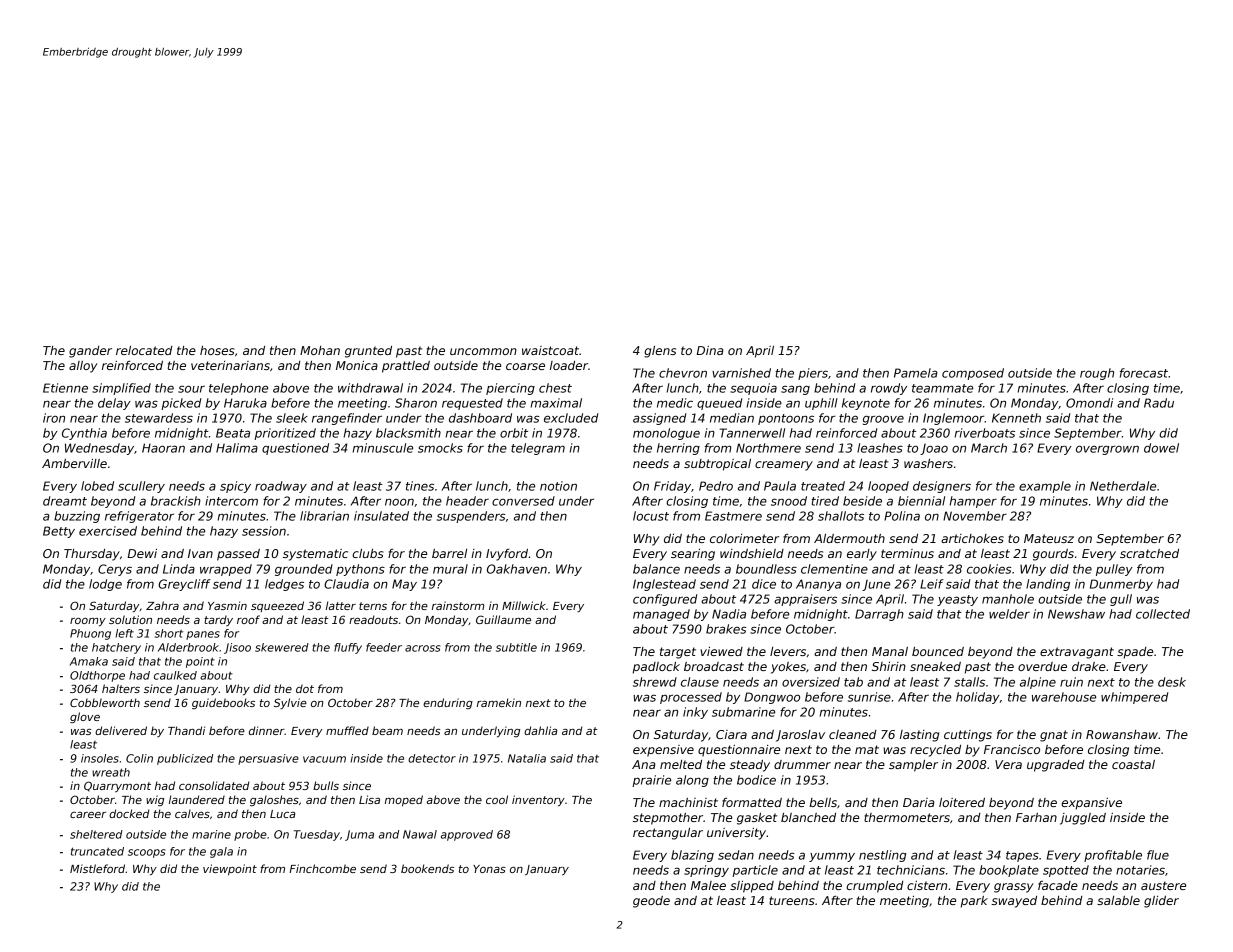  What do you see at coordinates (322, 868) in the screenshot?
I see `Finchcombe` at bounding box center [322, 868].
